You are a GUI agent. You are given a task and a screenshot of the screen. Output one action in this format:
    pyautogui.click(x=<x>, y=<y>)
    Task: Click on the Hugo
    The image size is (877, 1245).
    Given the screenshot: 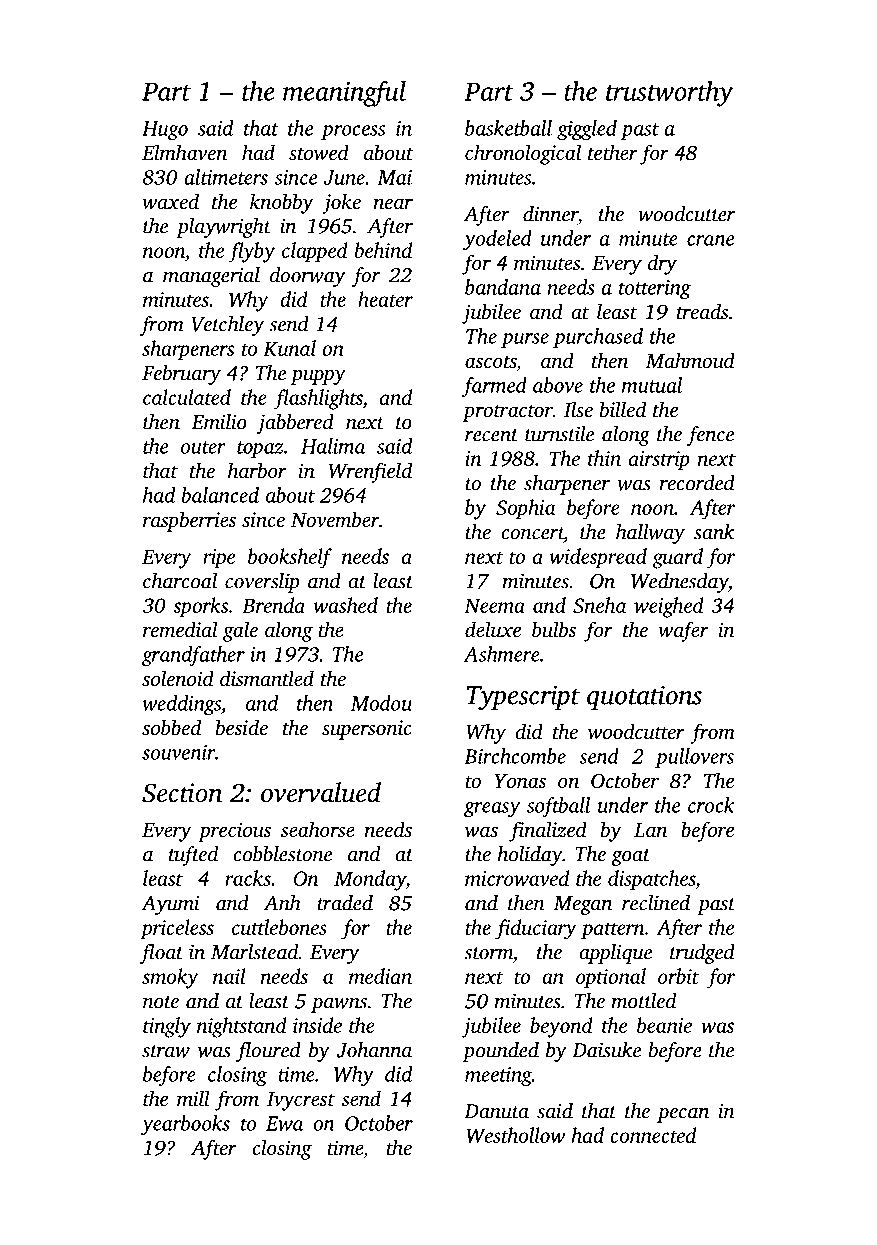 What is the action you would take?
    pyautogui.click(x=165, y=130)
